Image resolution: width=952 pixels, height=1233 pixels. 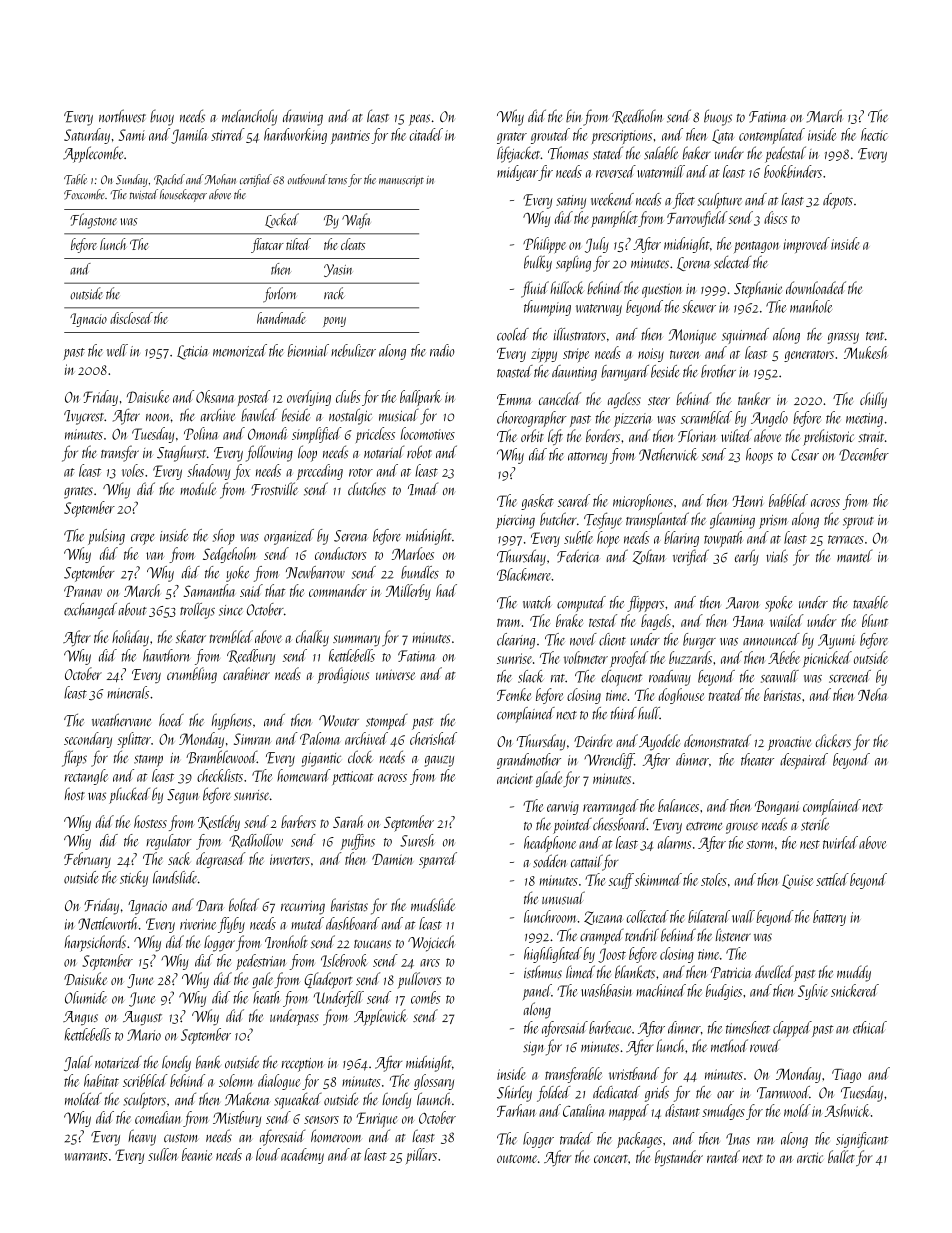 I want to click on citadel, so click(x=426, y=134).
